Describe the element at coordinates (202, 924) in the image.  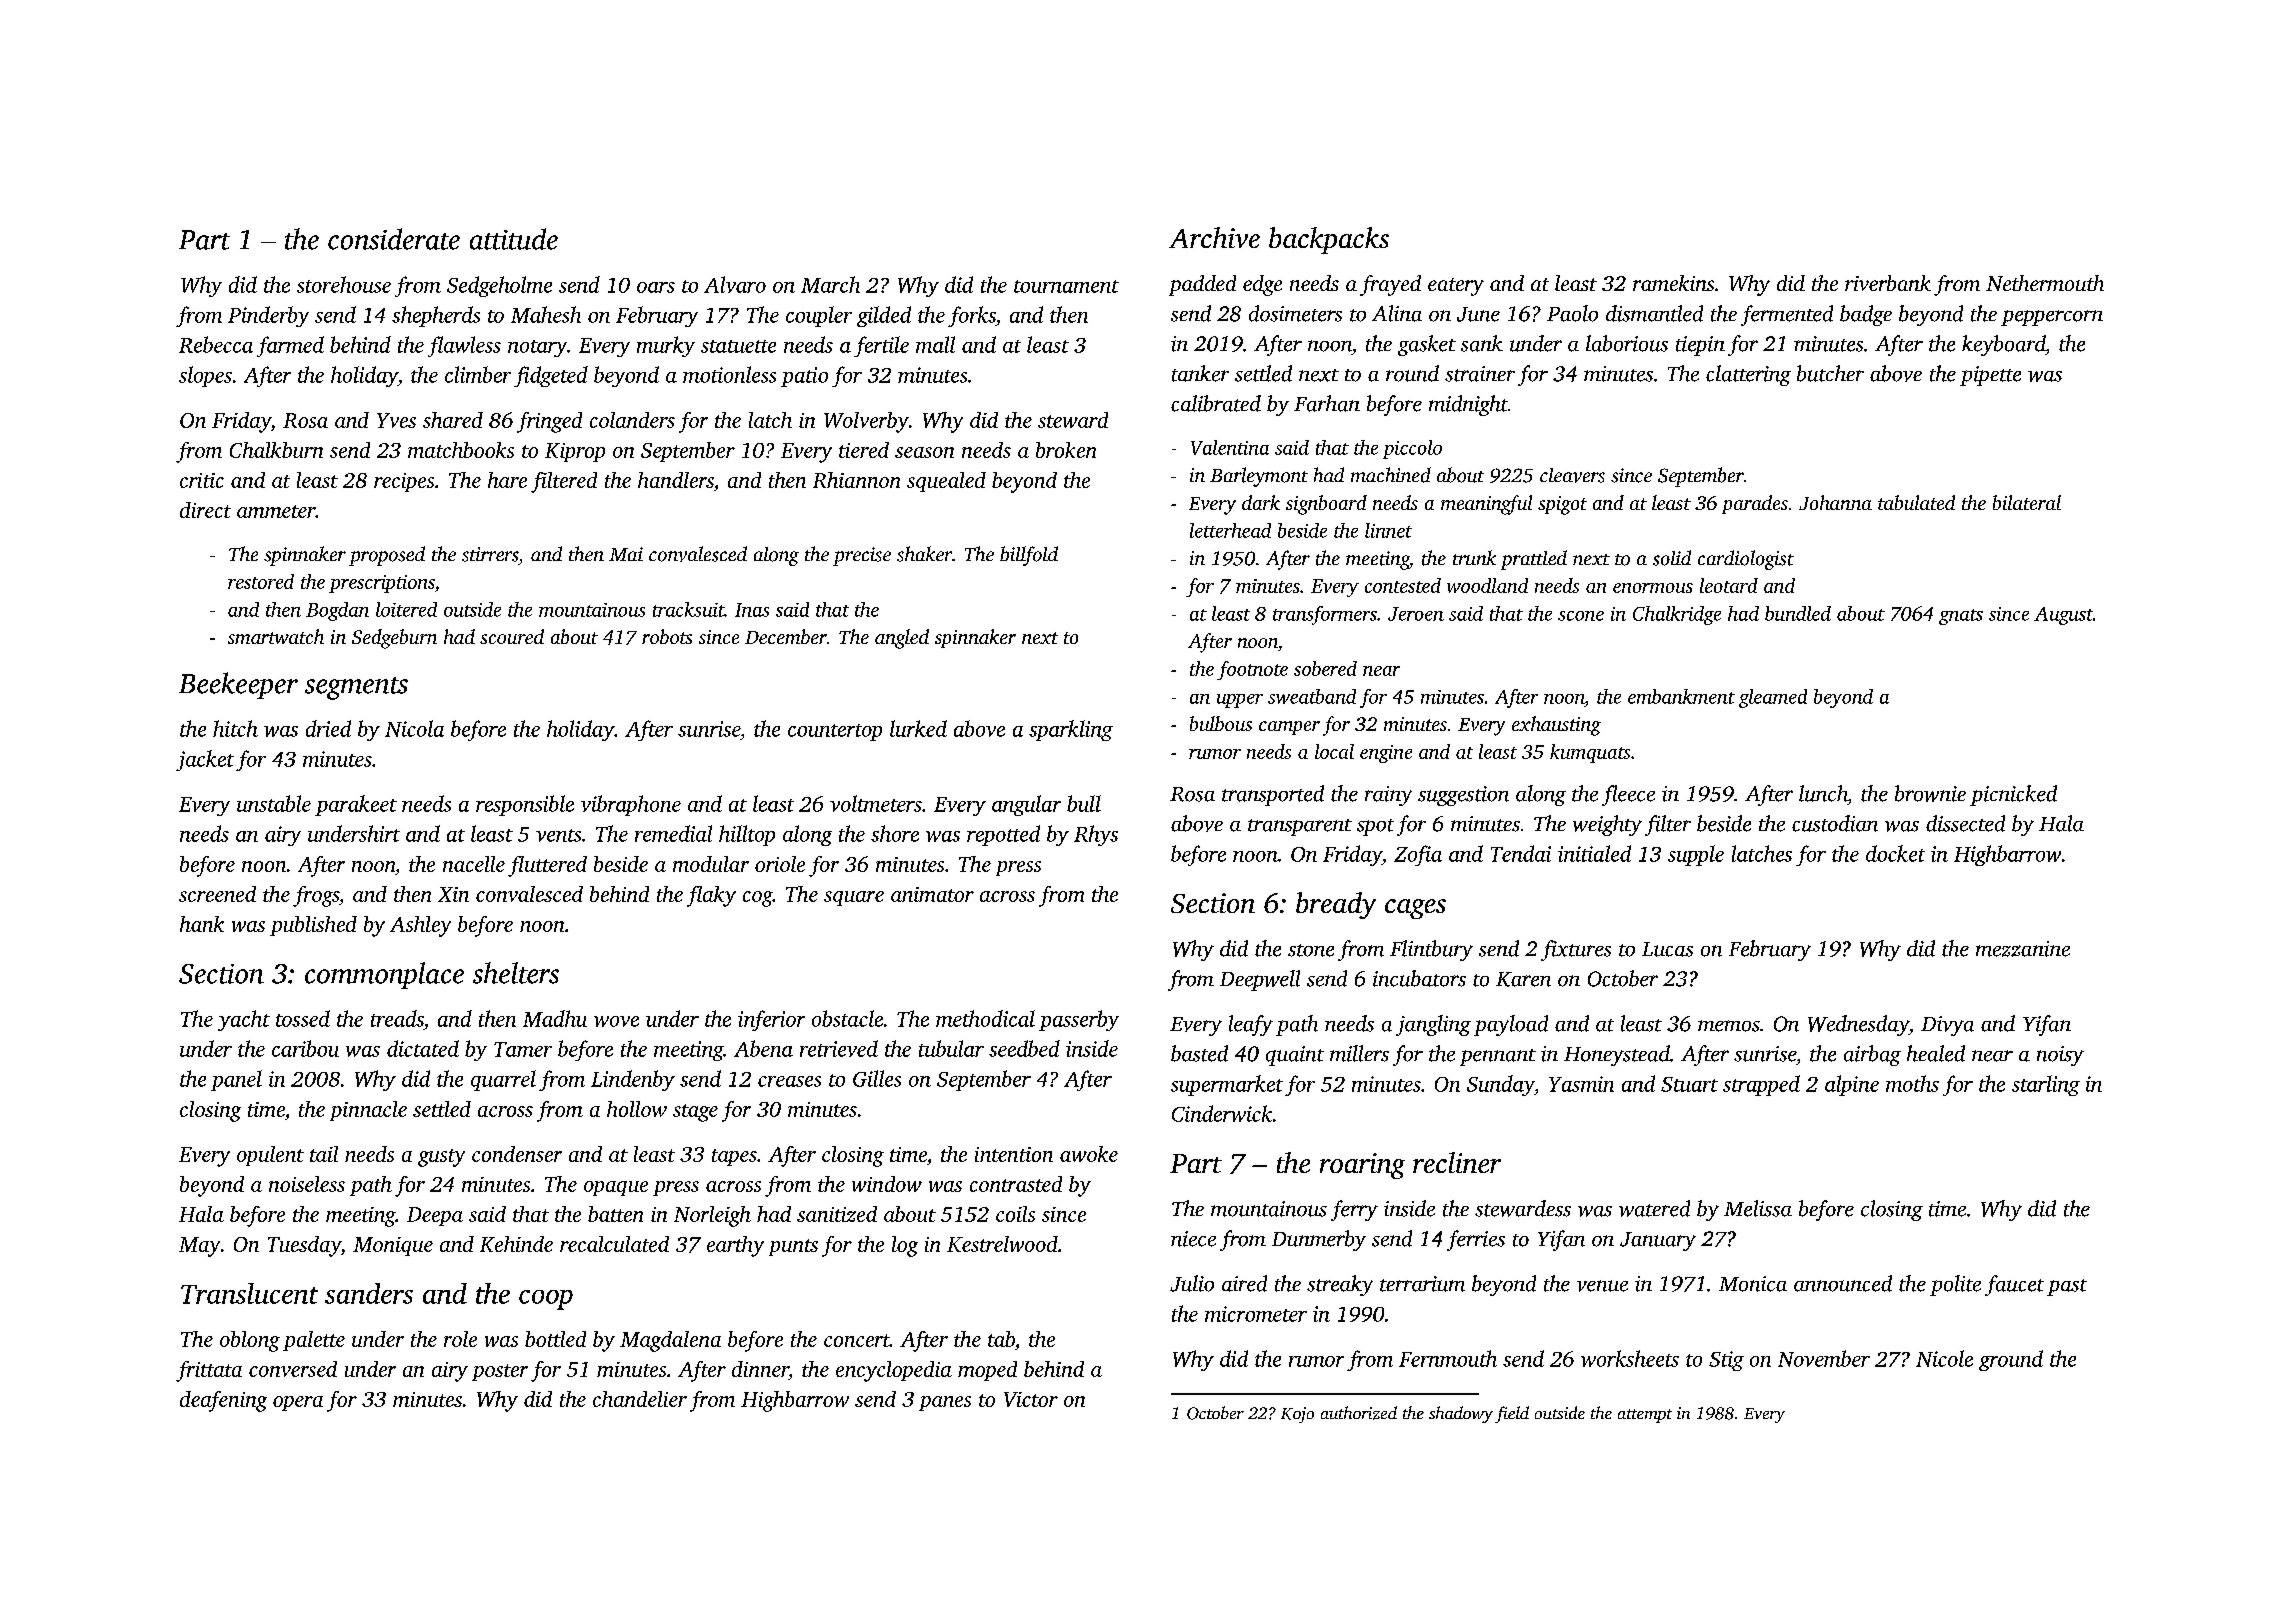
I see `hank` at that location.
